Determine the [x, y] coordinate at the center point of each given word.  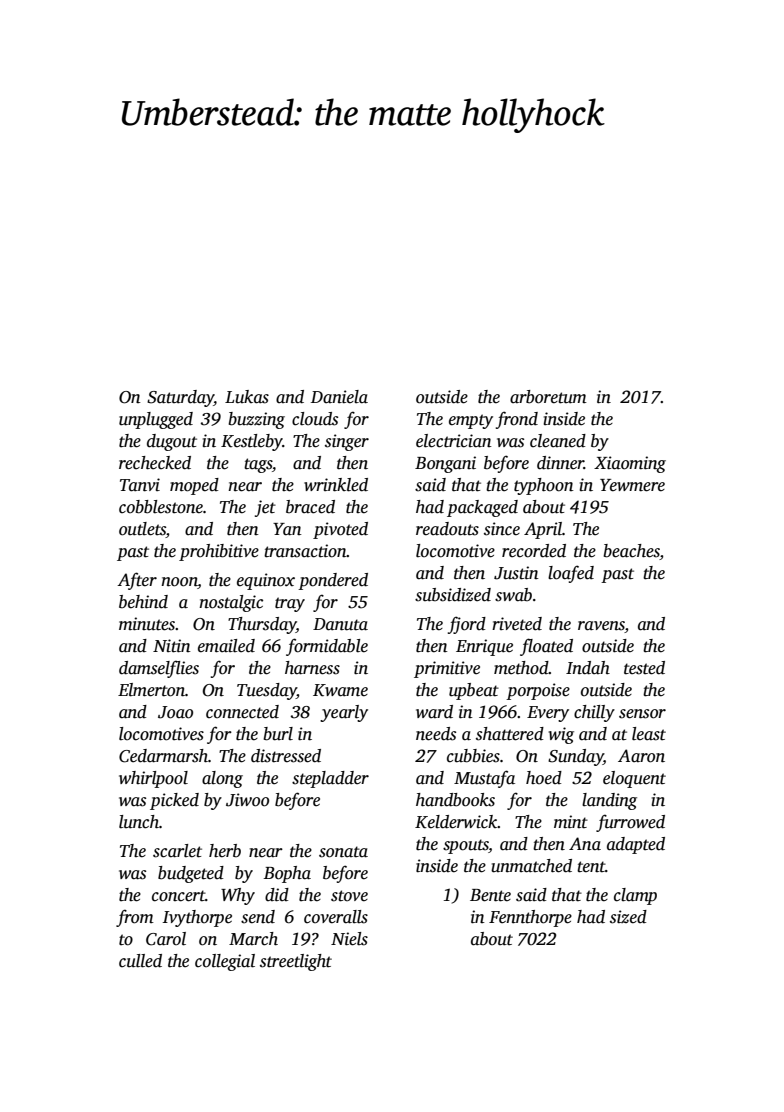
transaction [305, 551]
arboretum [548, 397]
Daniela [339, 397]
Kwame [340, 690]
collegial [225, 962]
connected [242, 712]
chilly [594, 713]
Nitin [172, 646]
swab [513, 595]
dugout [172, 442]
